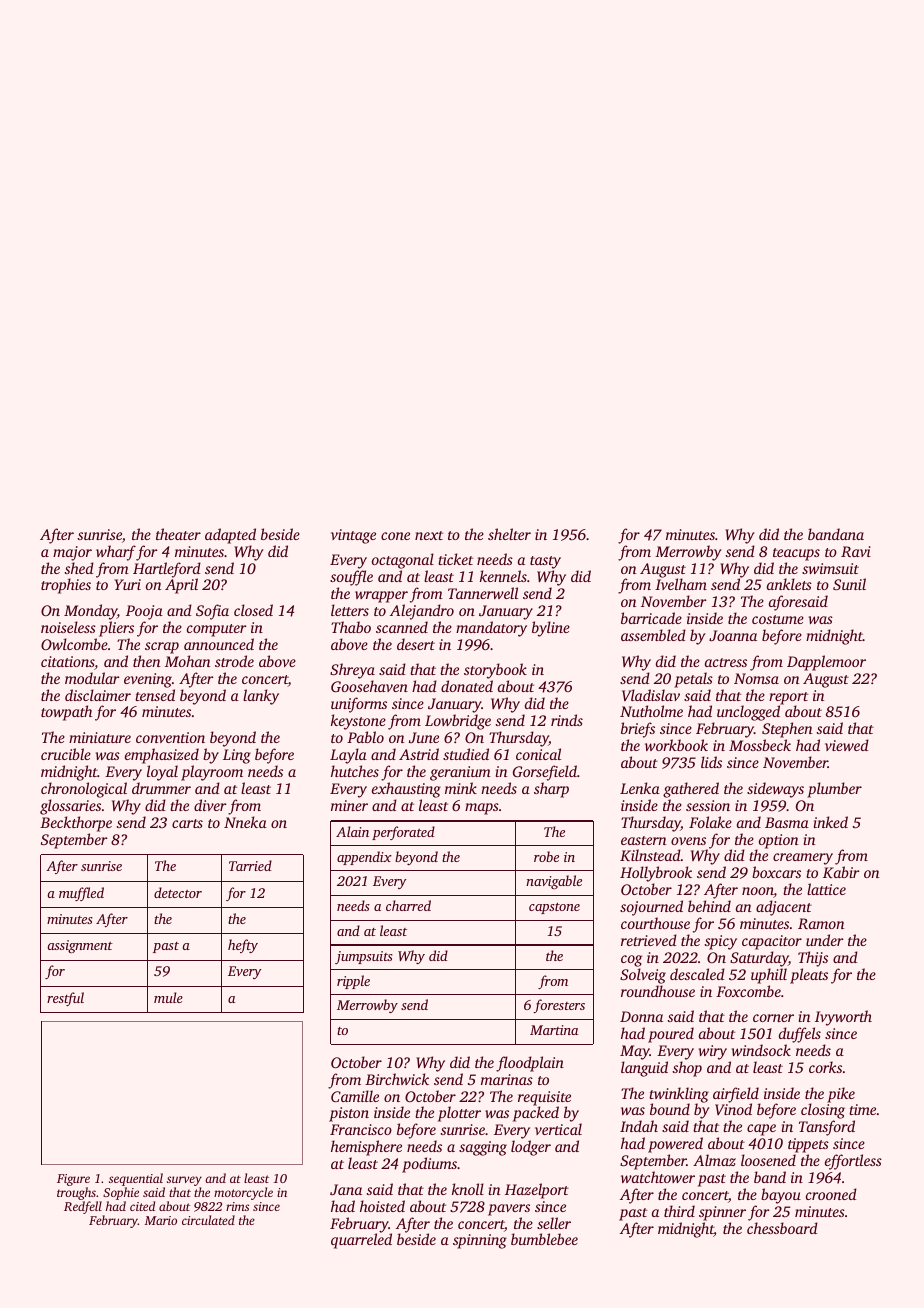 This image has width=924, height=1308. What do you see at coordinates (530, 1064) in the image?
I see `floodplain` at bounding box center [530, 1064].
